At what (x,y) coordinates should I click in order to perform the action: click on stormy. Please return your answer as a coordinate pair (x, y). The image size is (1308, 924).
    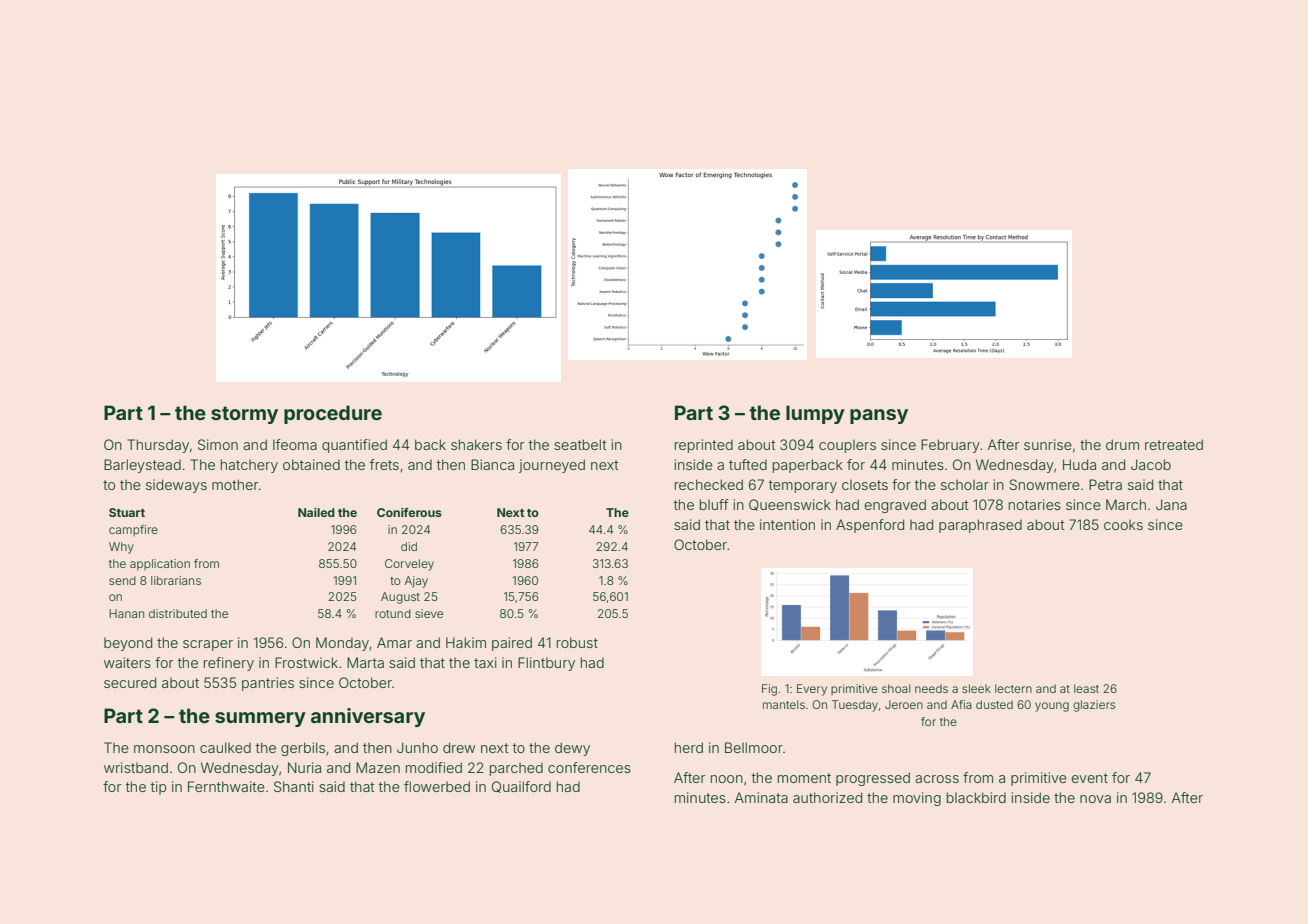
    Looking at the image, I should click on (244, 415).
